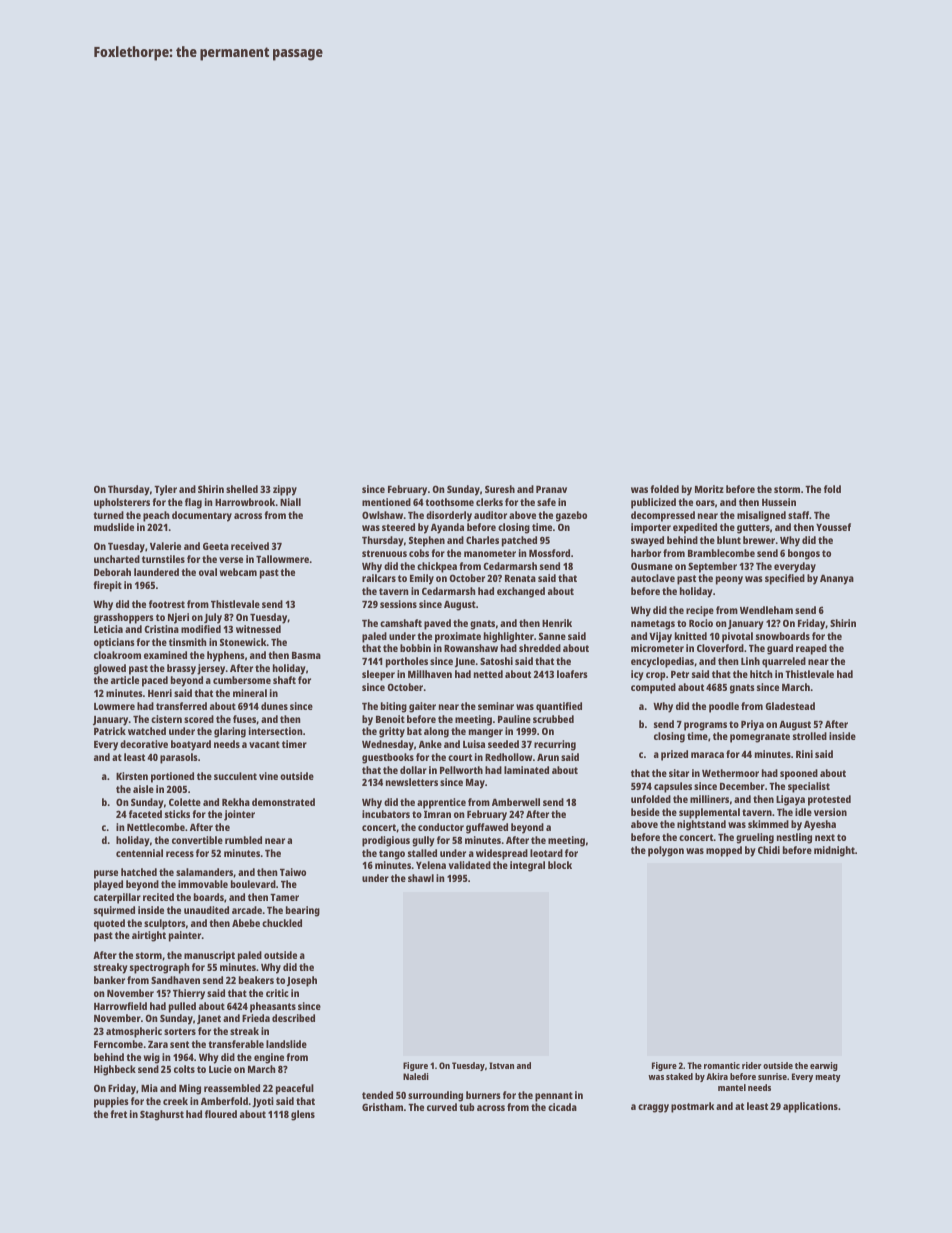  What do you see at coordinates (692, 1107) in the screenshot?
I see `postmark` at bounding box center [692, 1107].
